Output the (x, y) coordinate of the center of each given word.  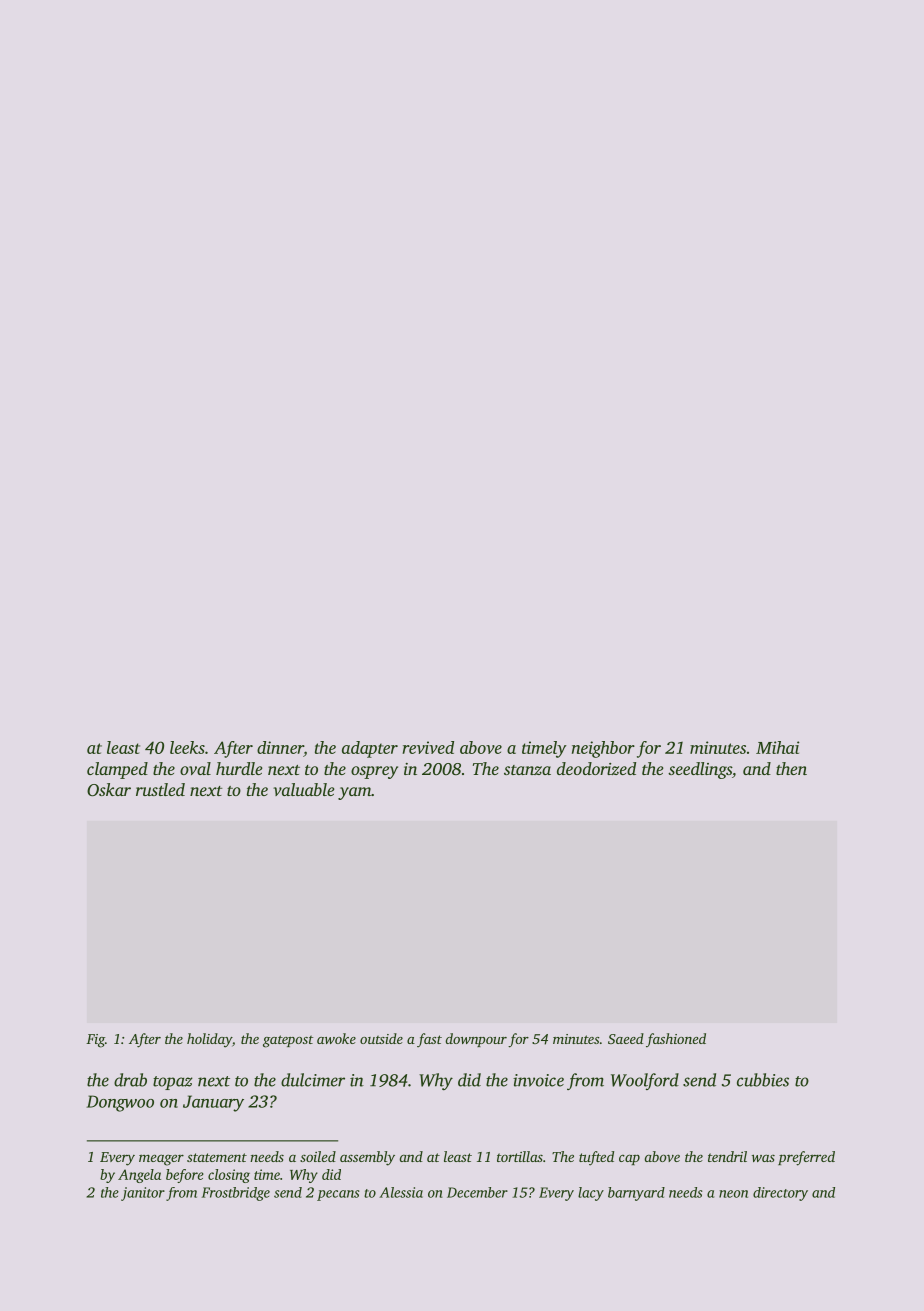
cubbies (763, 1080)
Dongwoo (120, 1103)
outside (381, 1038)
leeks (187, 747)
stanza (527, 770)
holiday (209, 1040)
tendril (727, 1156)
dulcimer (313, 1080)
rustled (160, 789)
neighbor (603, 749)
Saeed (626, 1038)
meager (161, 1160)
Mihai (778, 747)
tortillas (520, 1156)
